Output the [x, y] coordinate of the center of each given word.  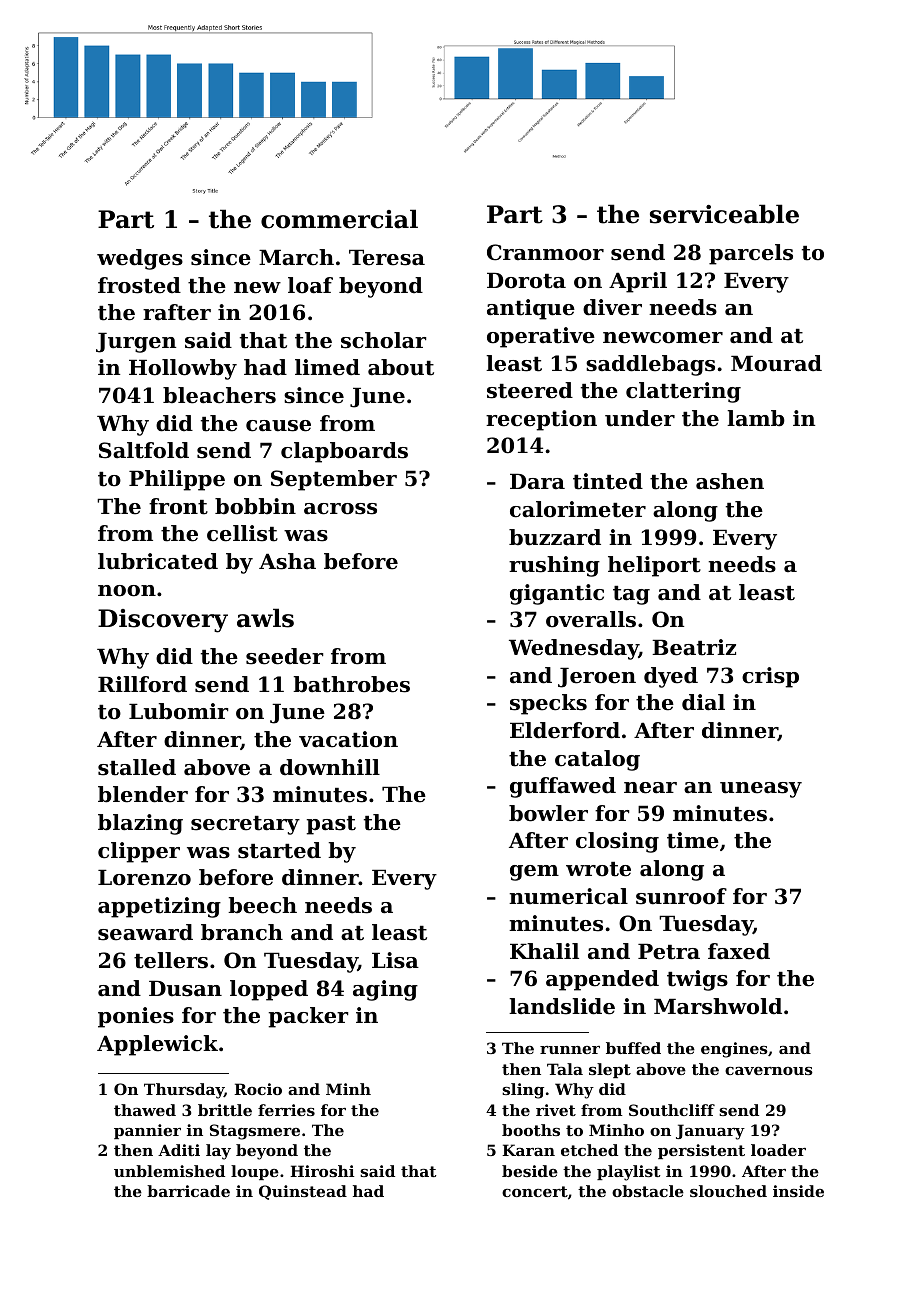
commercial [339, 219]
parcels [751, 254]
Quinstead [303, 1192]
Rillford [142, 684]
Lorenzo [144, 877]
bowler [548, 813]
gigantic [557, 594]
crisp [770, 677]
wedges [140, 259]
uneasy [761, 790]
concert [535, 1191]
